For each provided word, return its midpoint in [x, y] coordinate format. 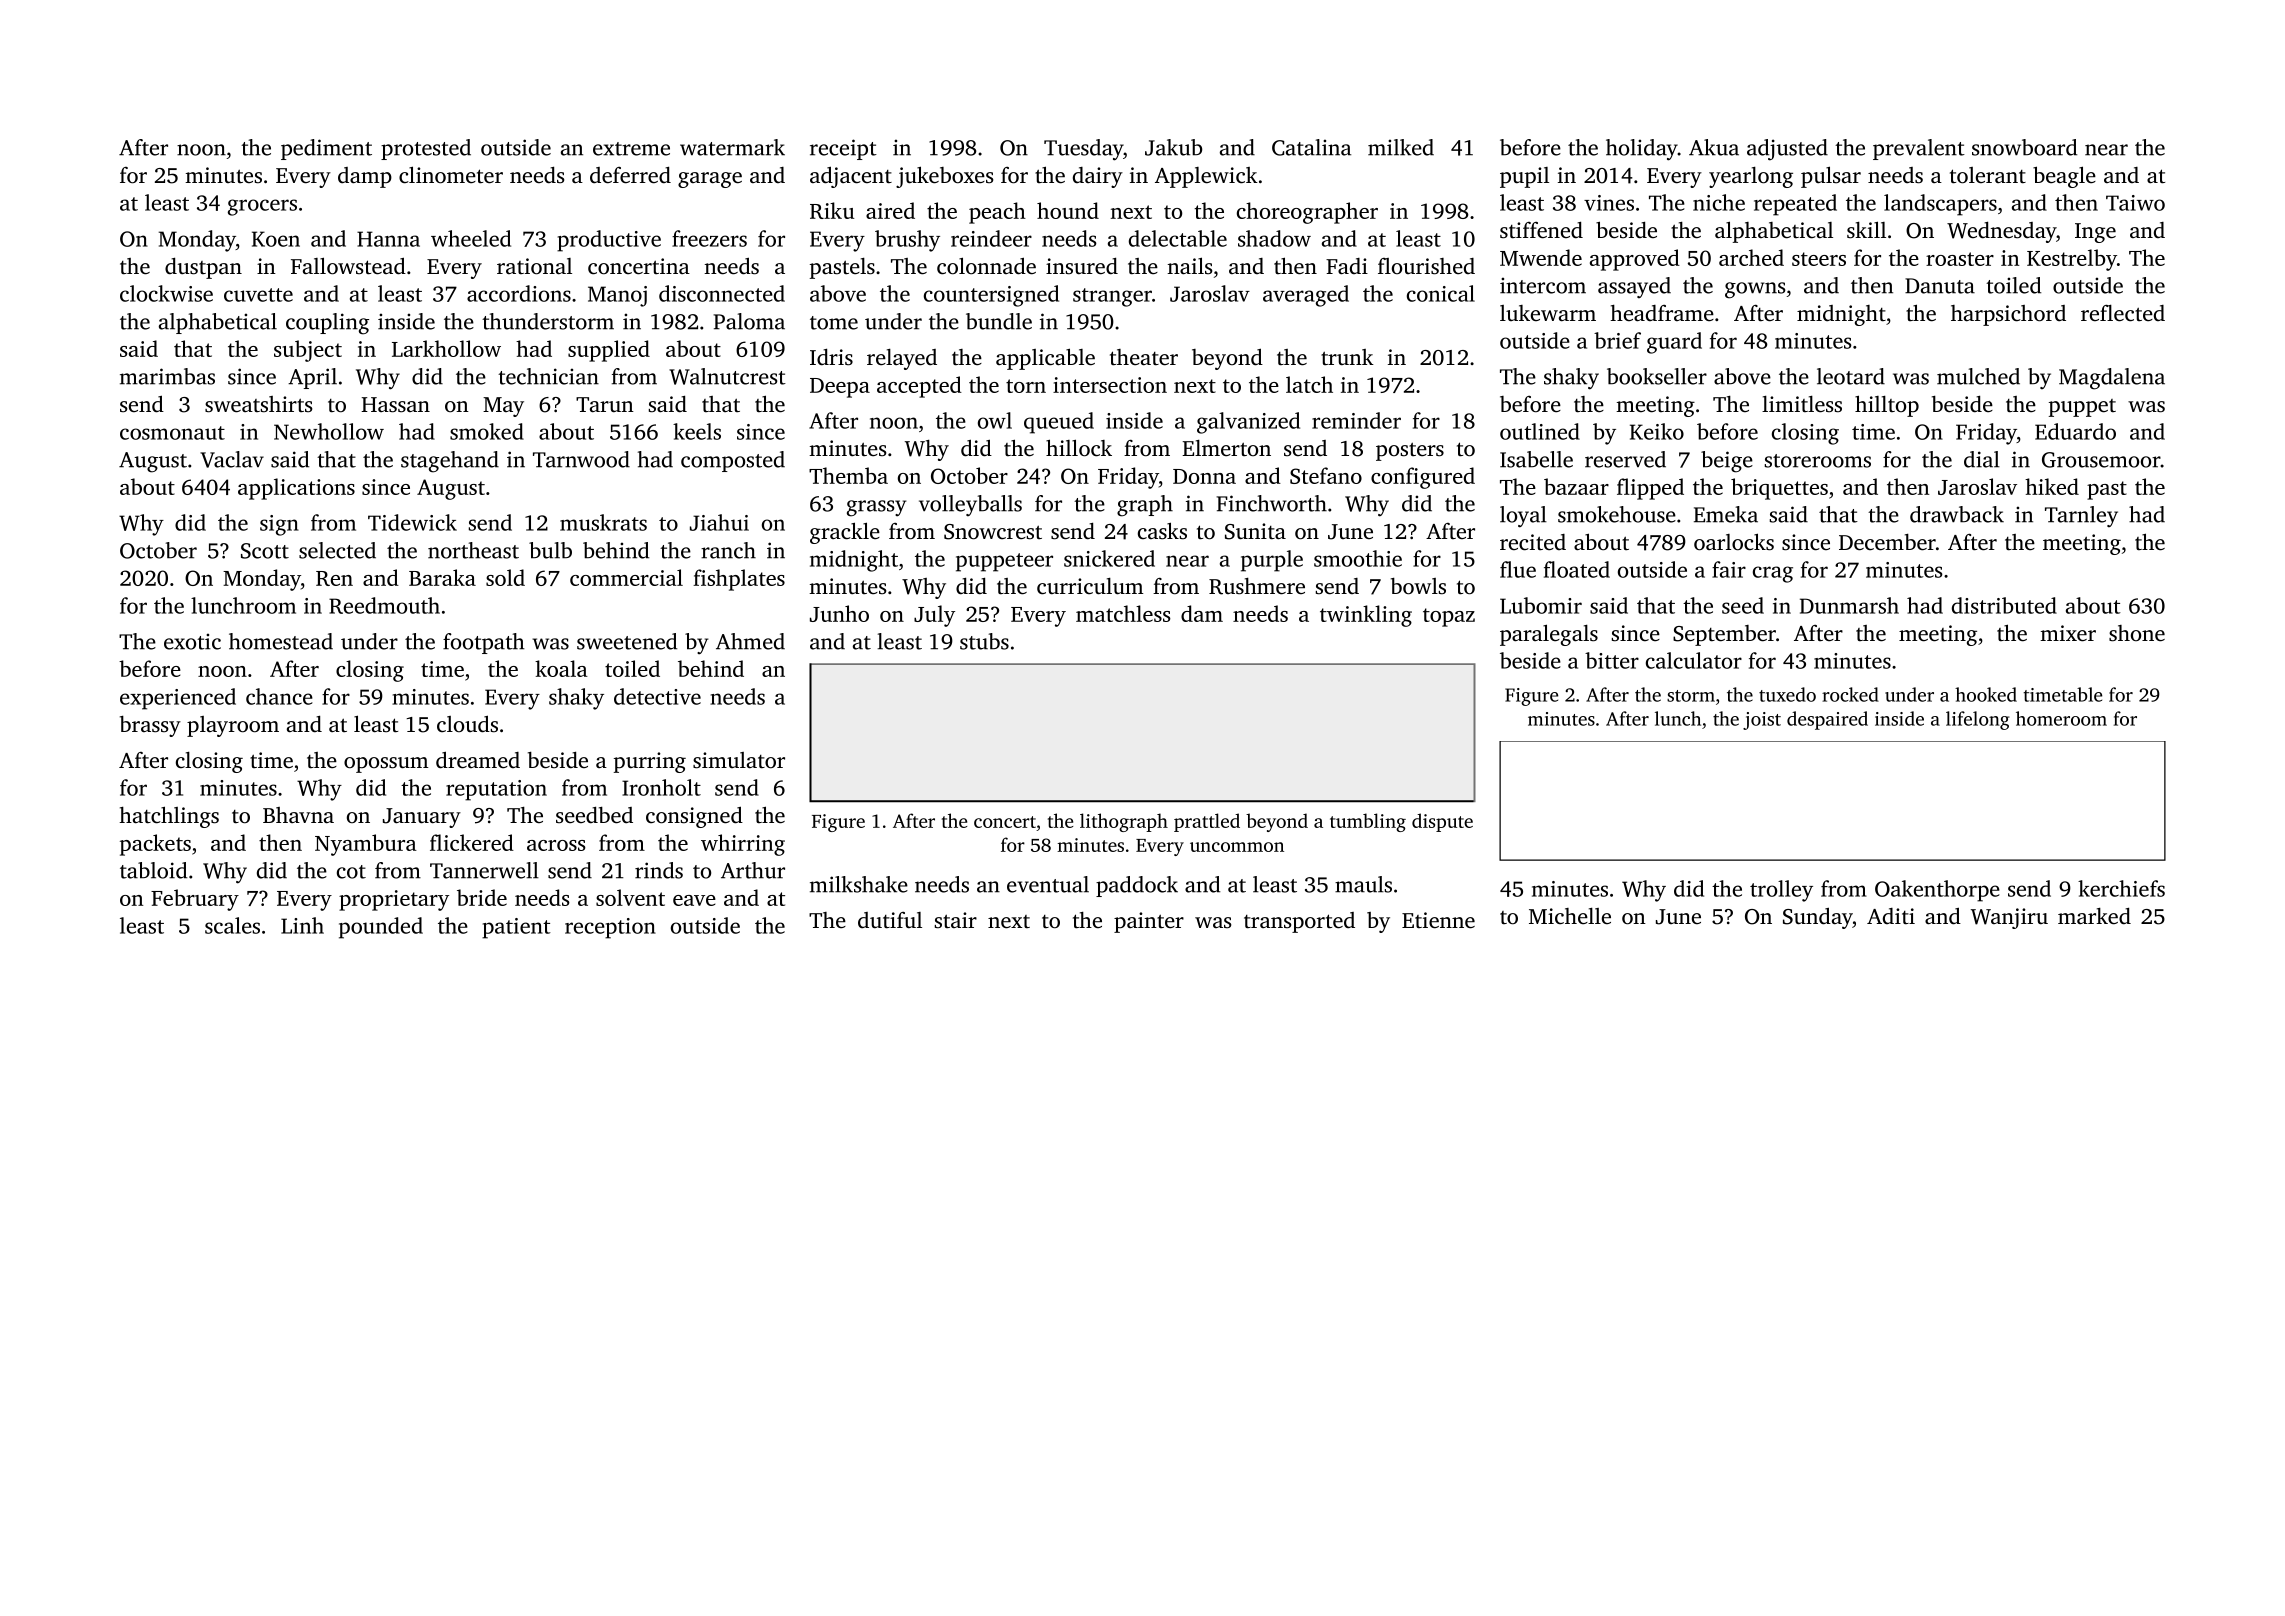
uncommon [1237, 847]
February [195, 900]
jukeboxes [944, 177]
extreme [631, 149]
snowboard [2024, 147]
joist [1762, 721]
